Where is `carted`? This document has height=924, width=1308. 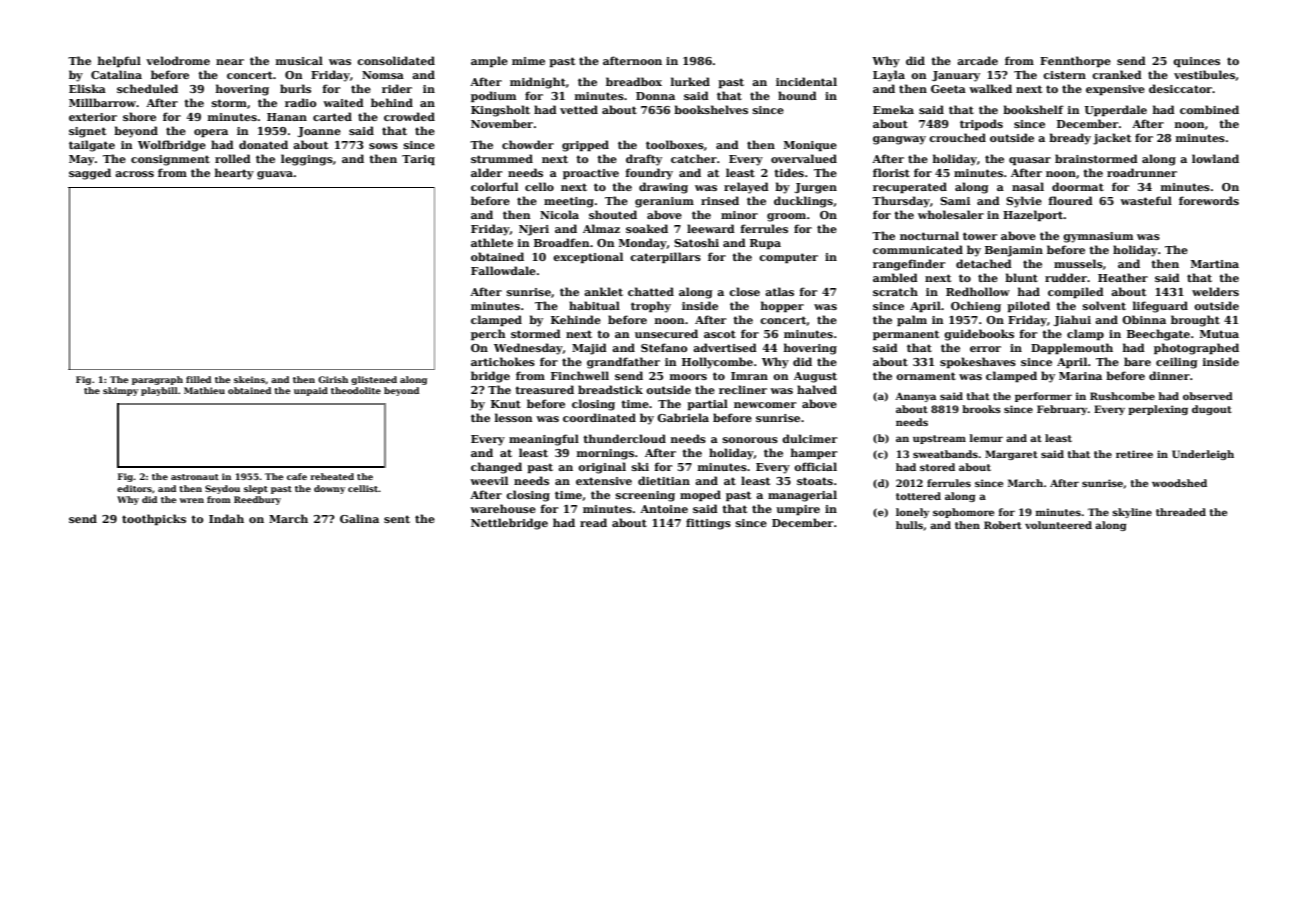
carted is located at coordinates (332, 116).
